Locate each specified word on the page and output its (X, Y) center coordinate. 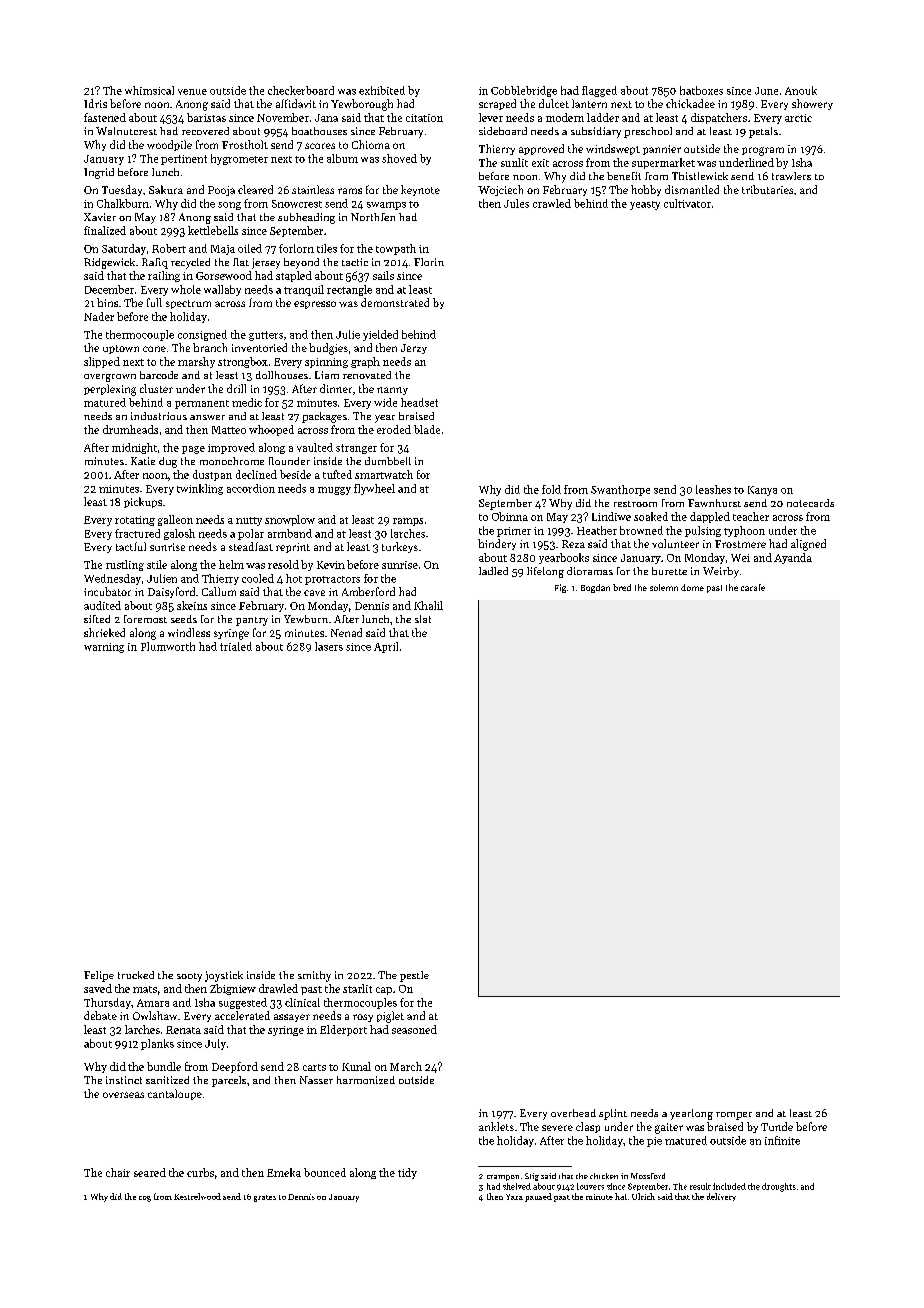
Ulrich (643, 1196)
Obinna (510, 516)
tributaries (767, 189)
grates (265, 1198)
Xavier (100, 217)
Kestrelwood (197, 1196)
